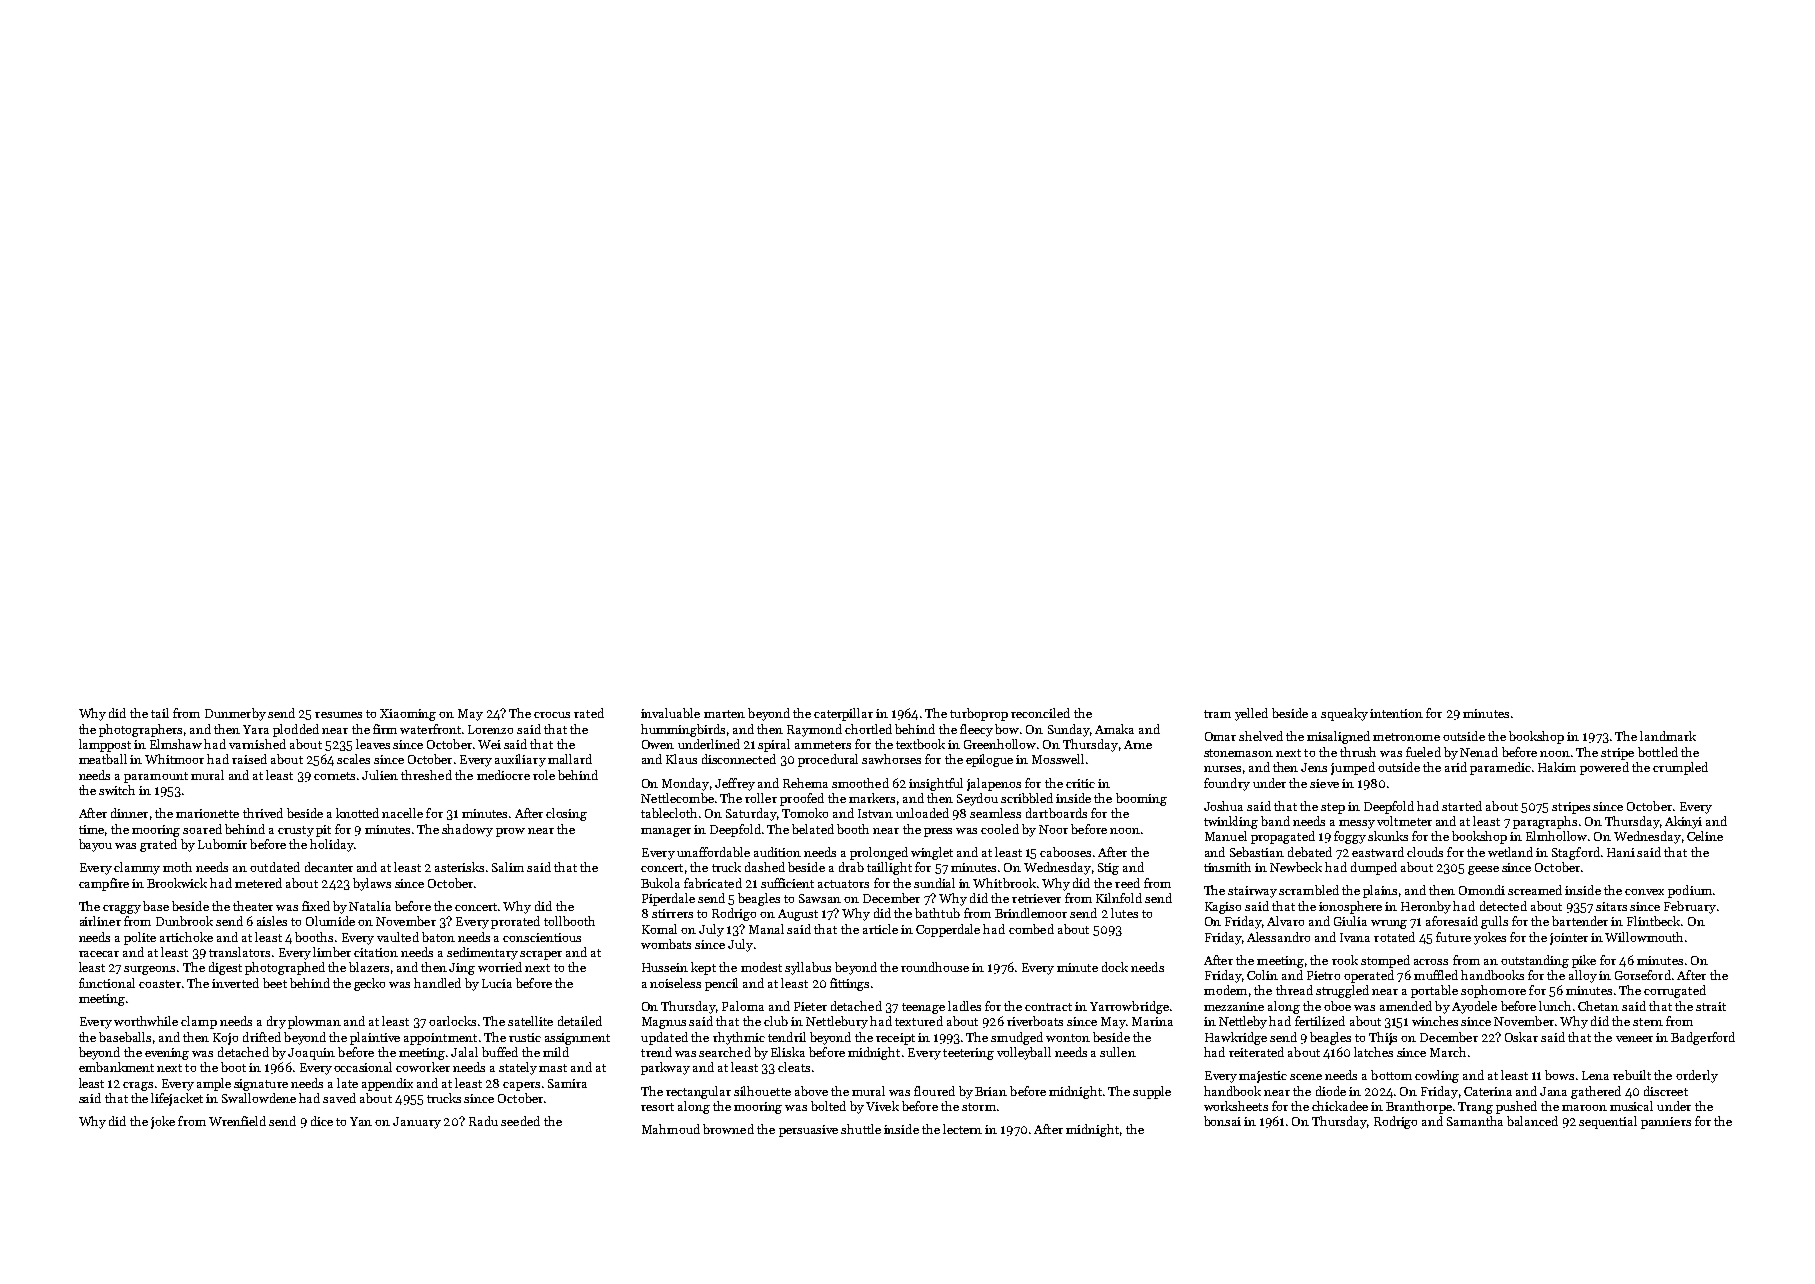  I want to click on saved, so click(339, 1098).
